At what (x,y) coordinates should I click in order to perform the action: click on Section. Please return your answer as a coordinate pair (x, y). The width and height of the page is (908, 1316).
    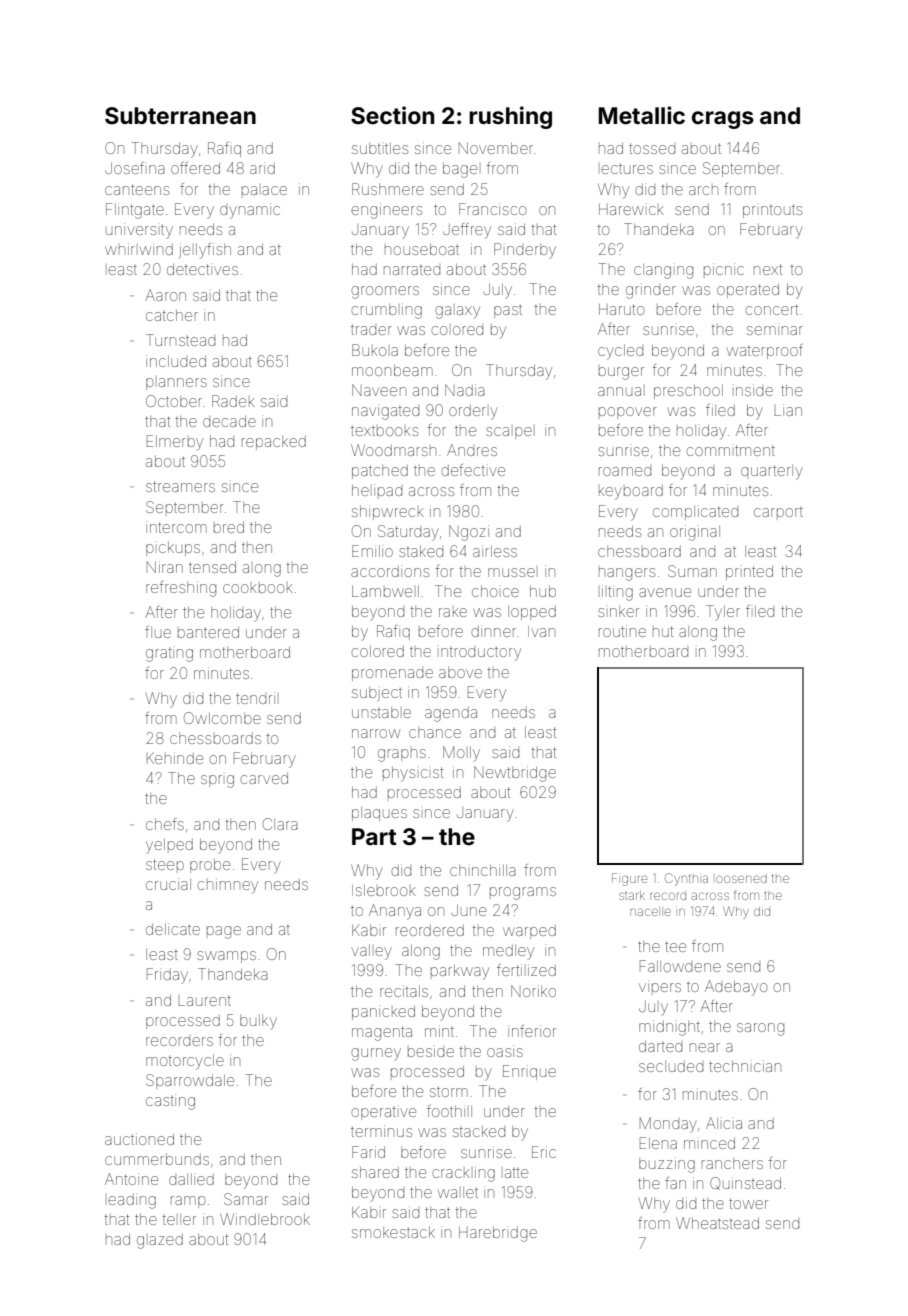
    Looking at the image, I should click on (392, 115).
